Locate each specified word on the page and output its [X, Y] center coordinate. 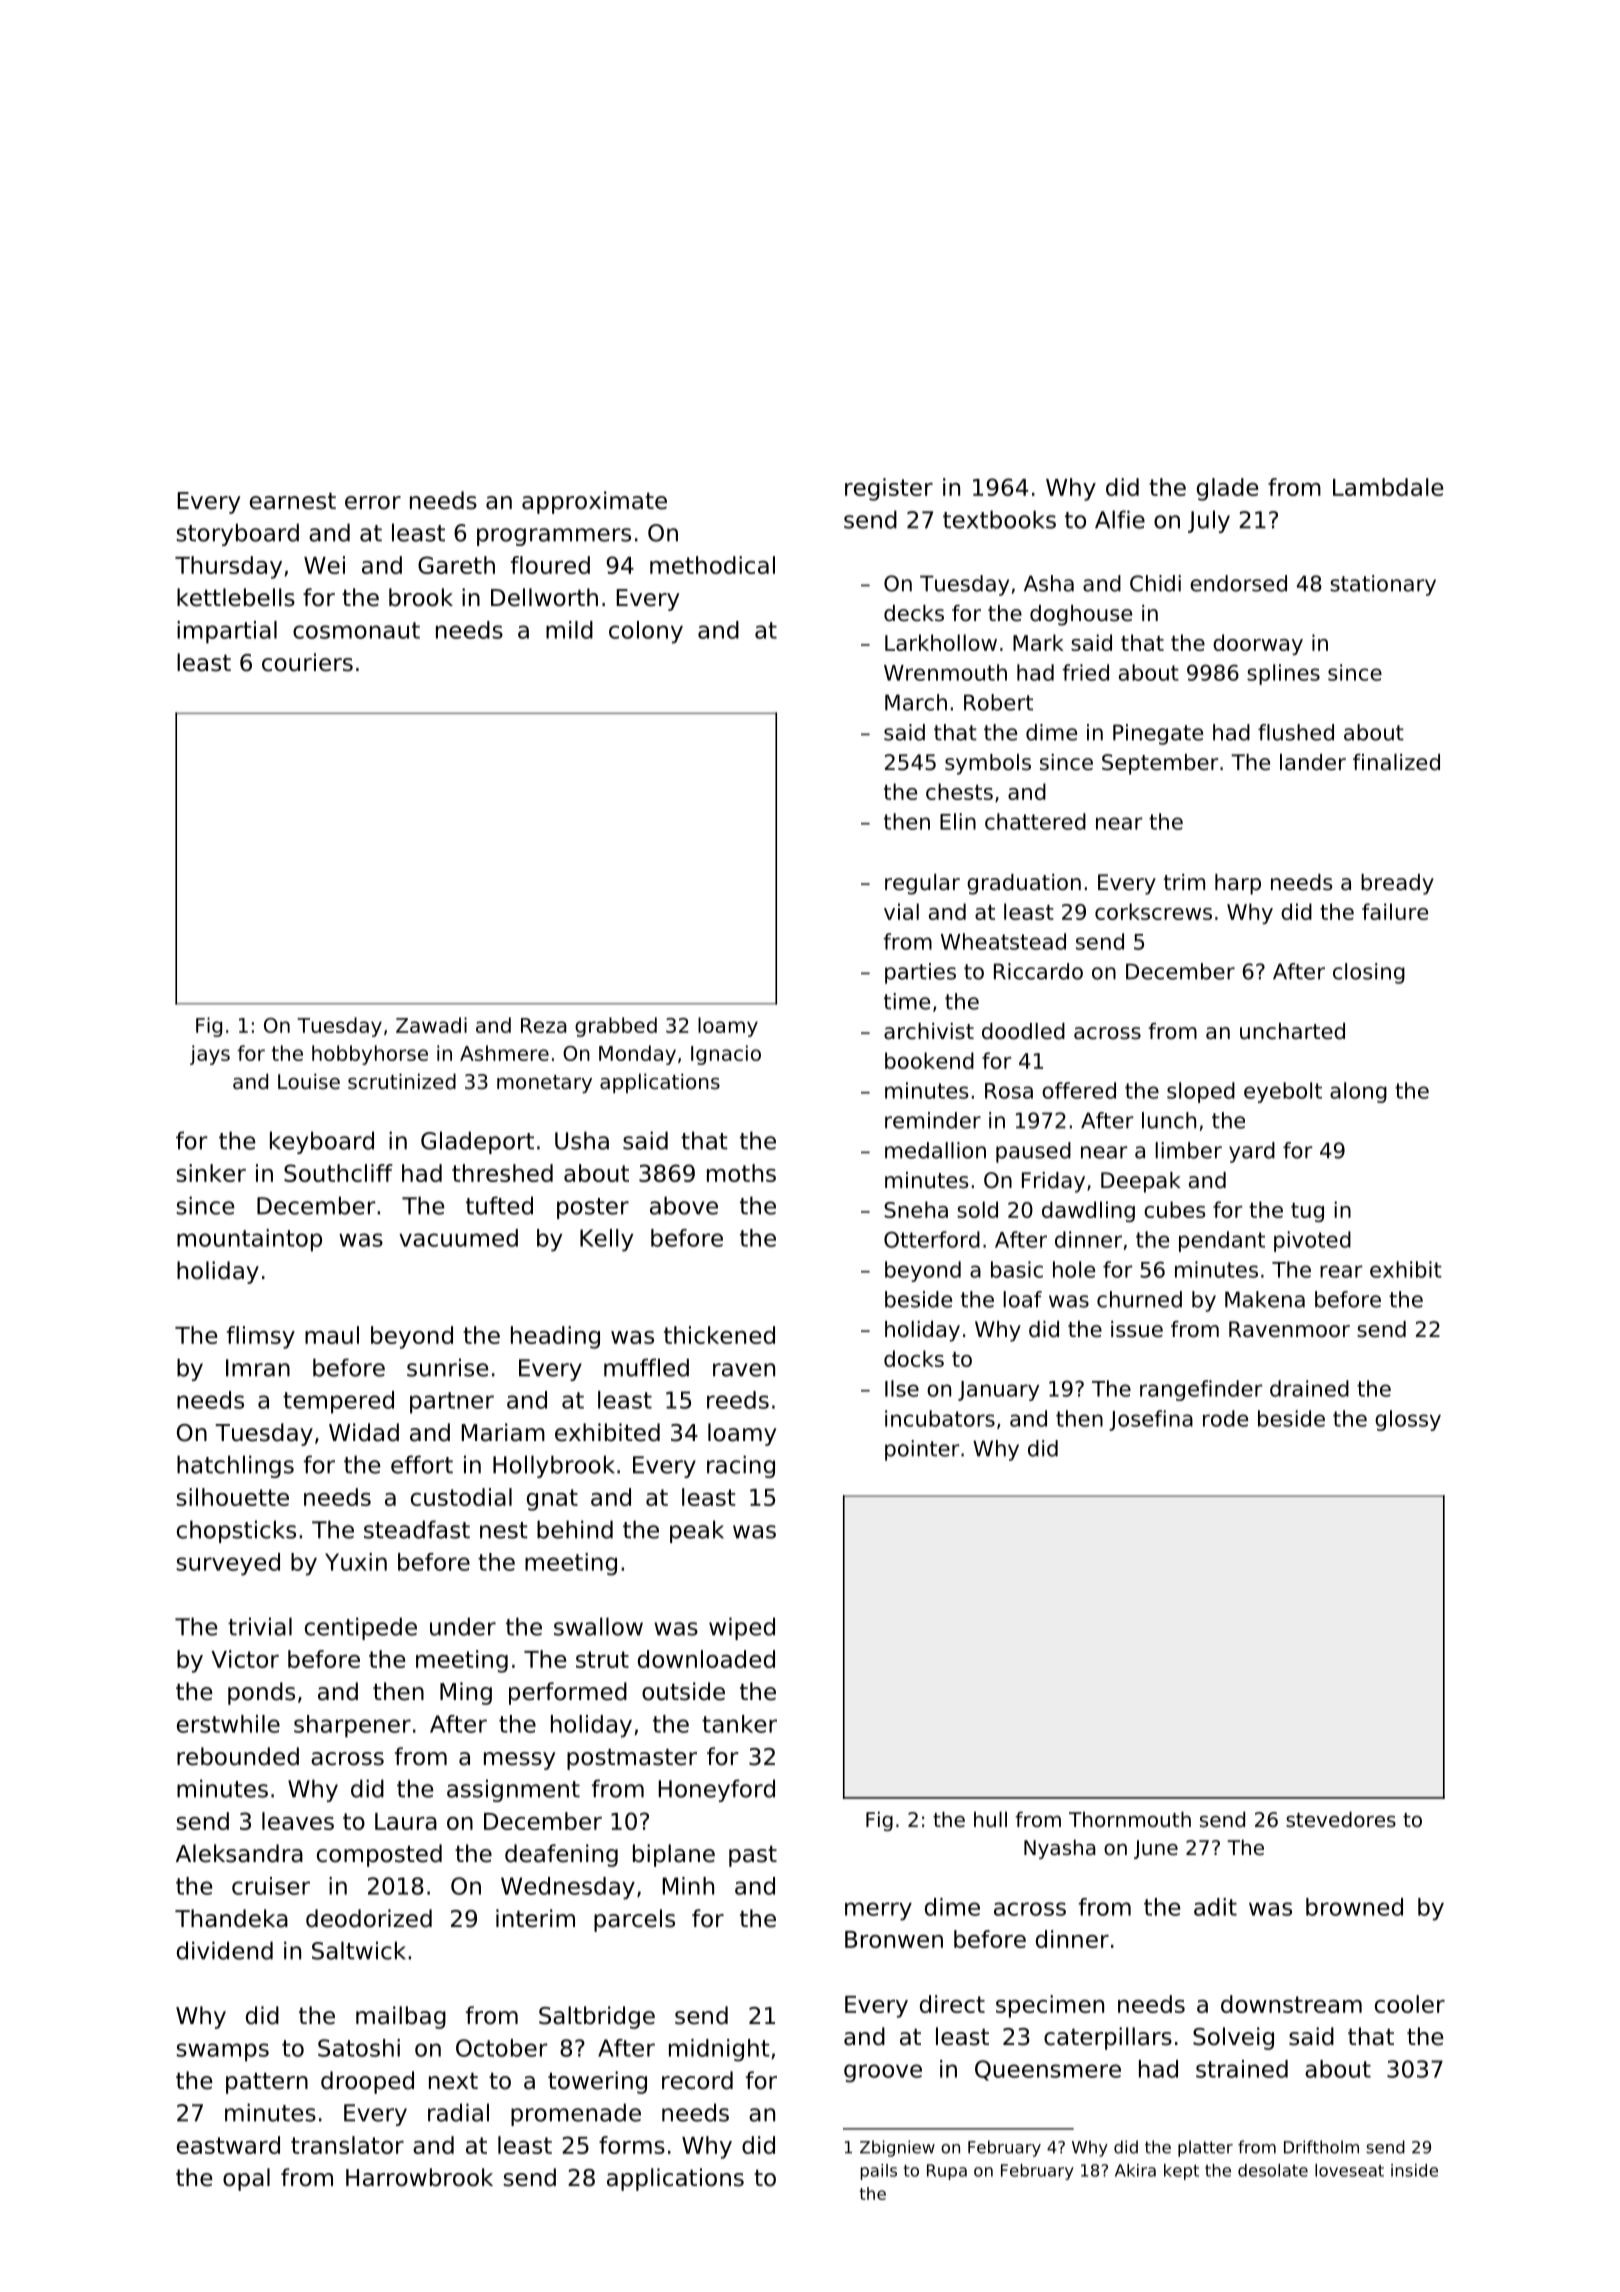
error [373, 503]
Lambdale [1388, 487]
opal [246, 2179]
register [889, 489]
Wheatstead [1003, 941]
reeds [738, 1400]
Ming [466, 1693]
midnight [719, 2050]
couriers [307, 662]
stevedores [1341, 1819]
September [1160, 764]
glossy [1408, 1420]
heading [555, 1337]
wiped [742, 1628]
